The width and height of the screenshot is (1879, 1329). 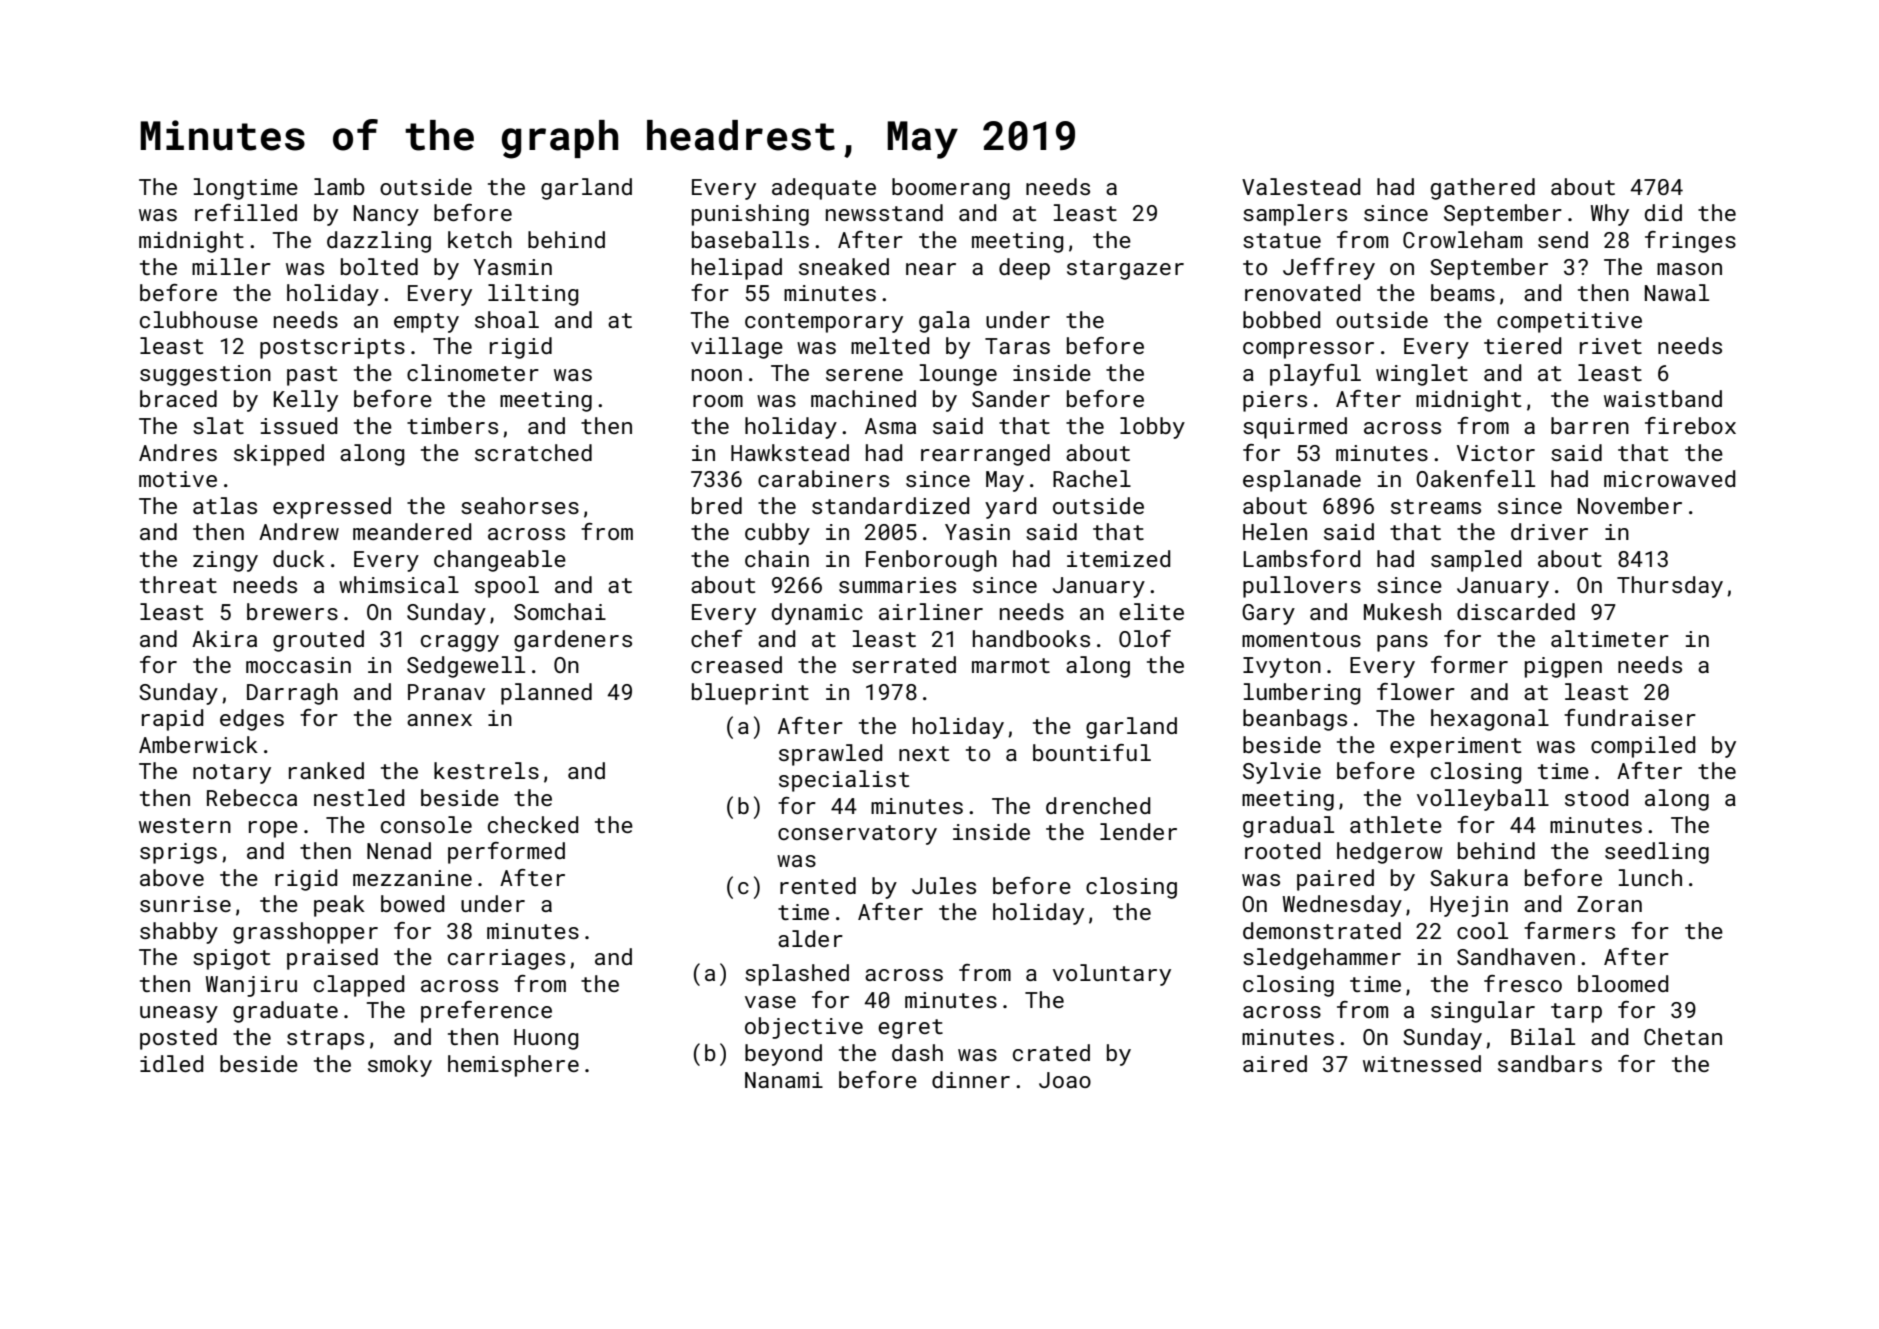 I want to click on bountiful, so click(x=1092, y=752).
